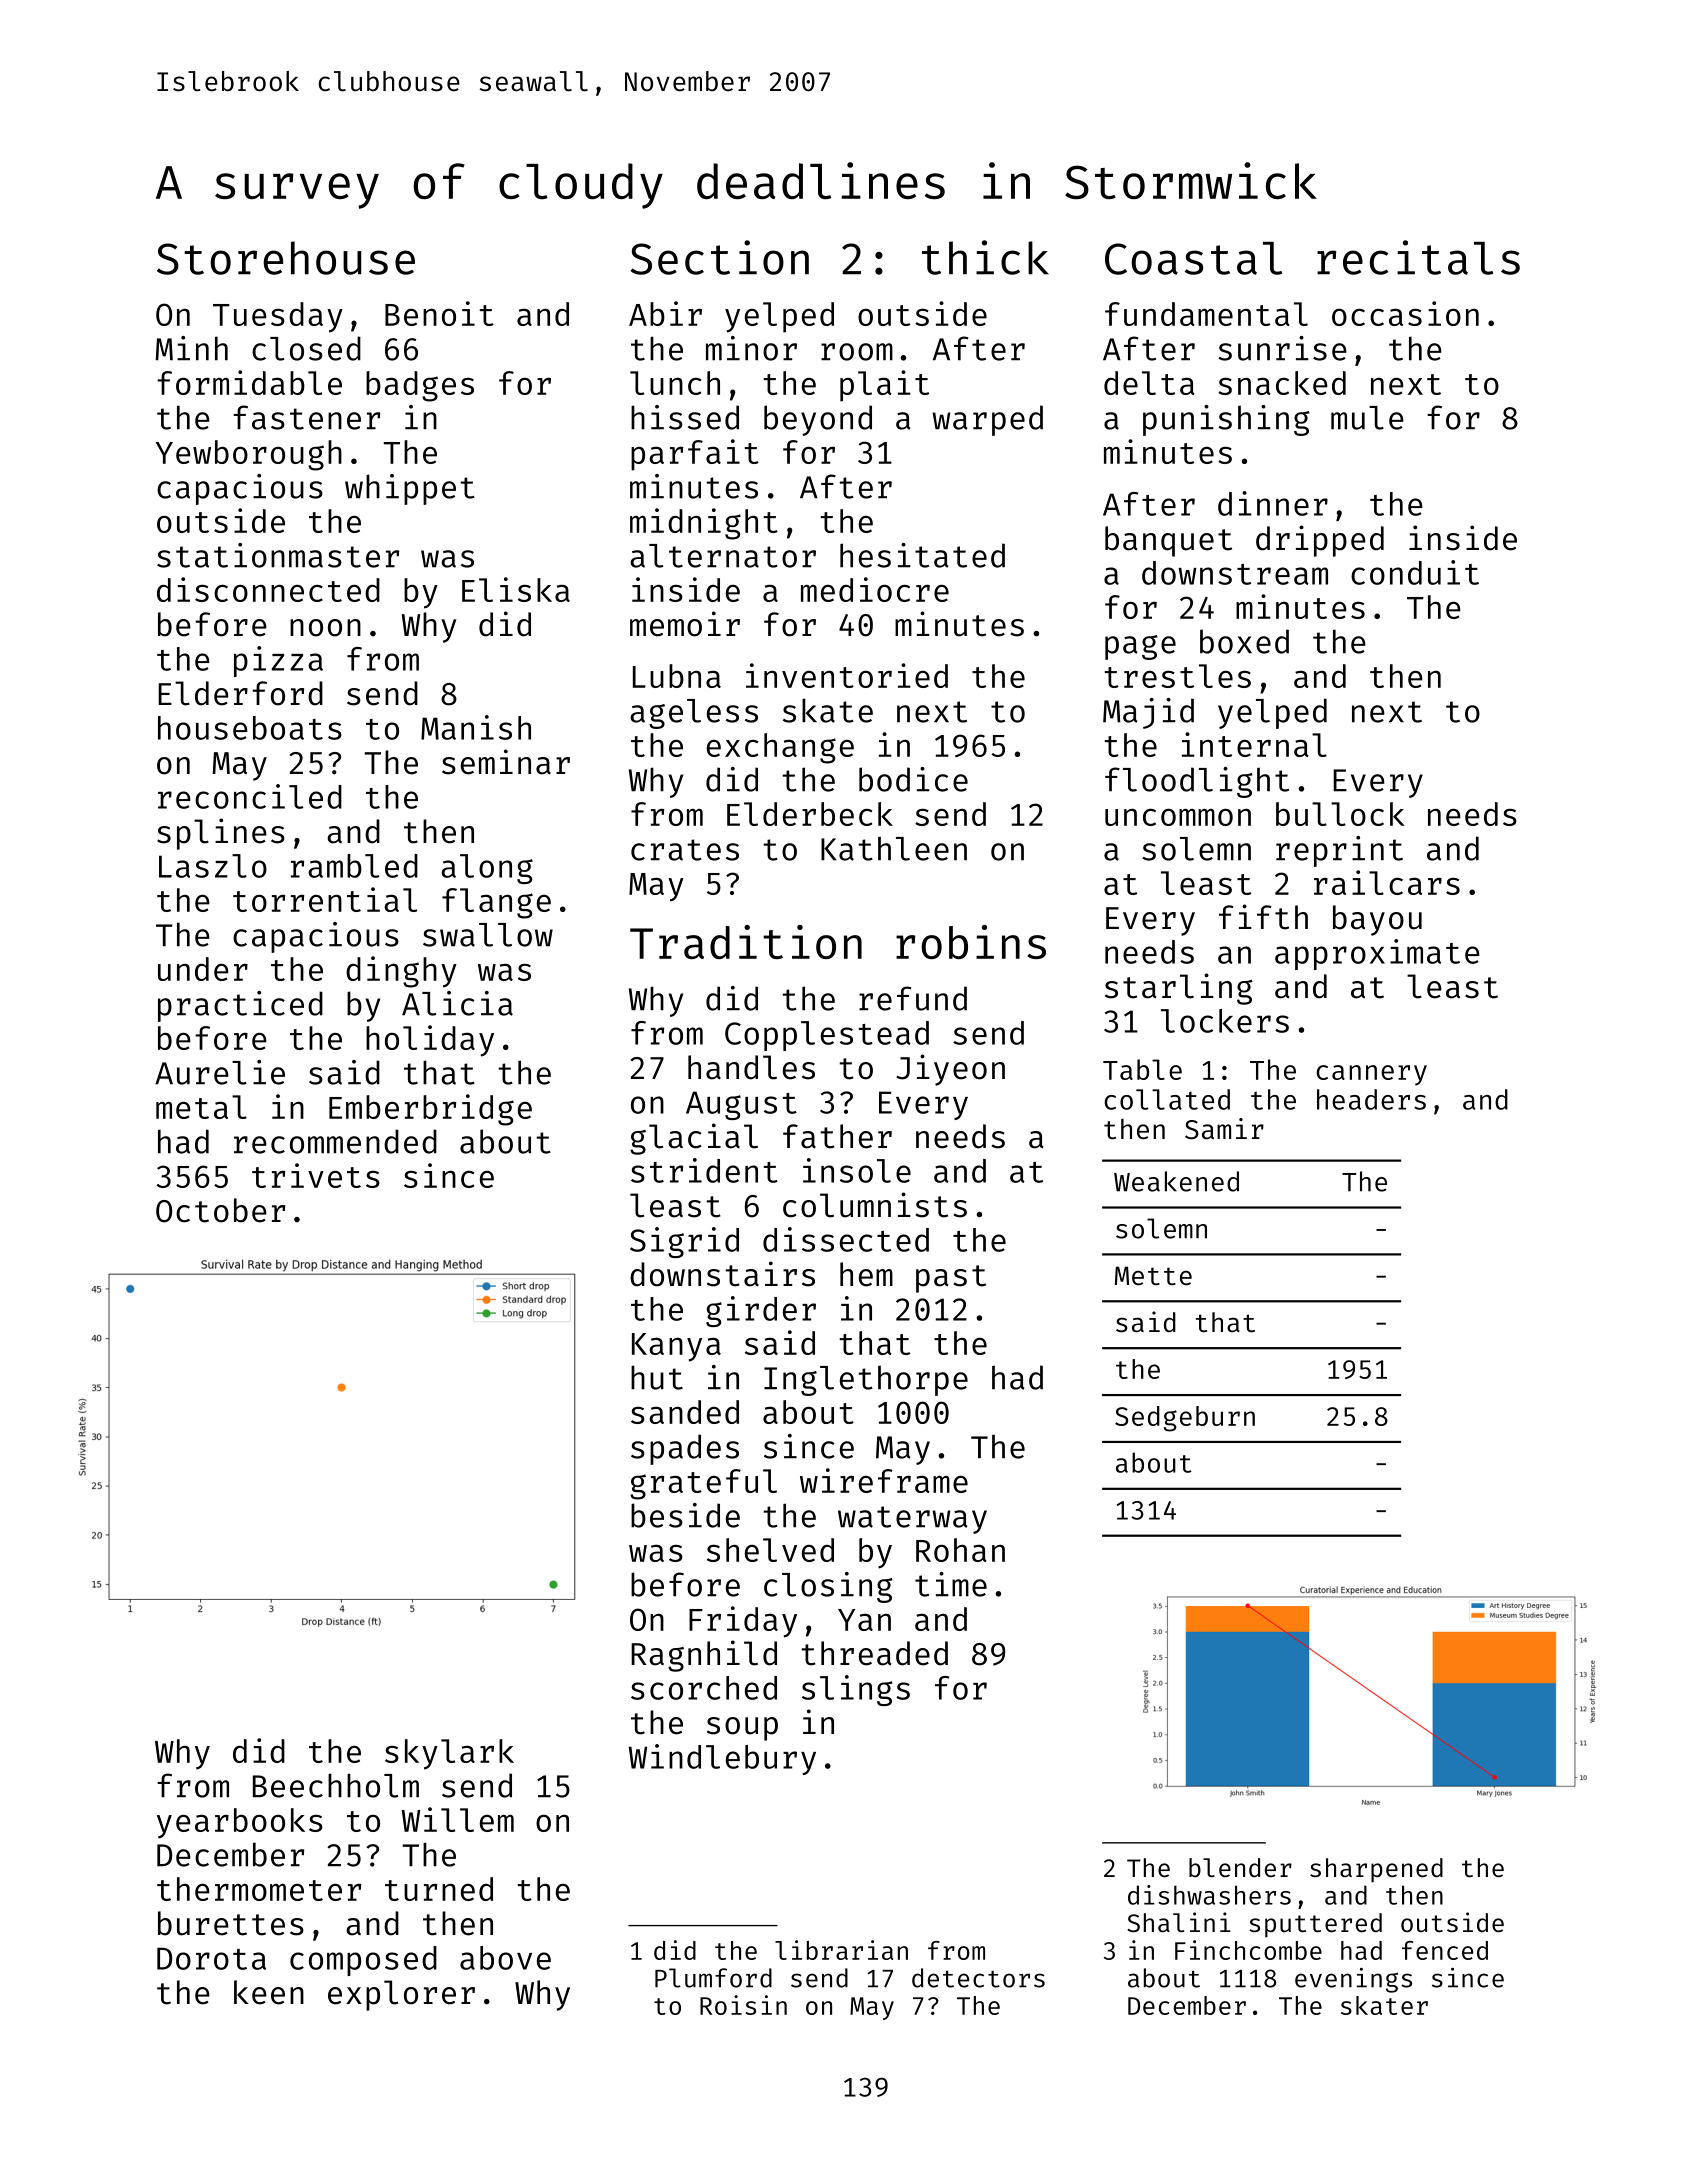  What do you see at coordinates (751, 348) in the page?
I see `minor` at bounding box center [751, 348].
